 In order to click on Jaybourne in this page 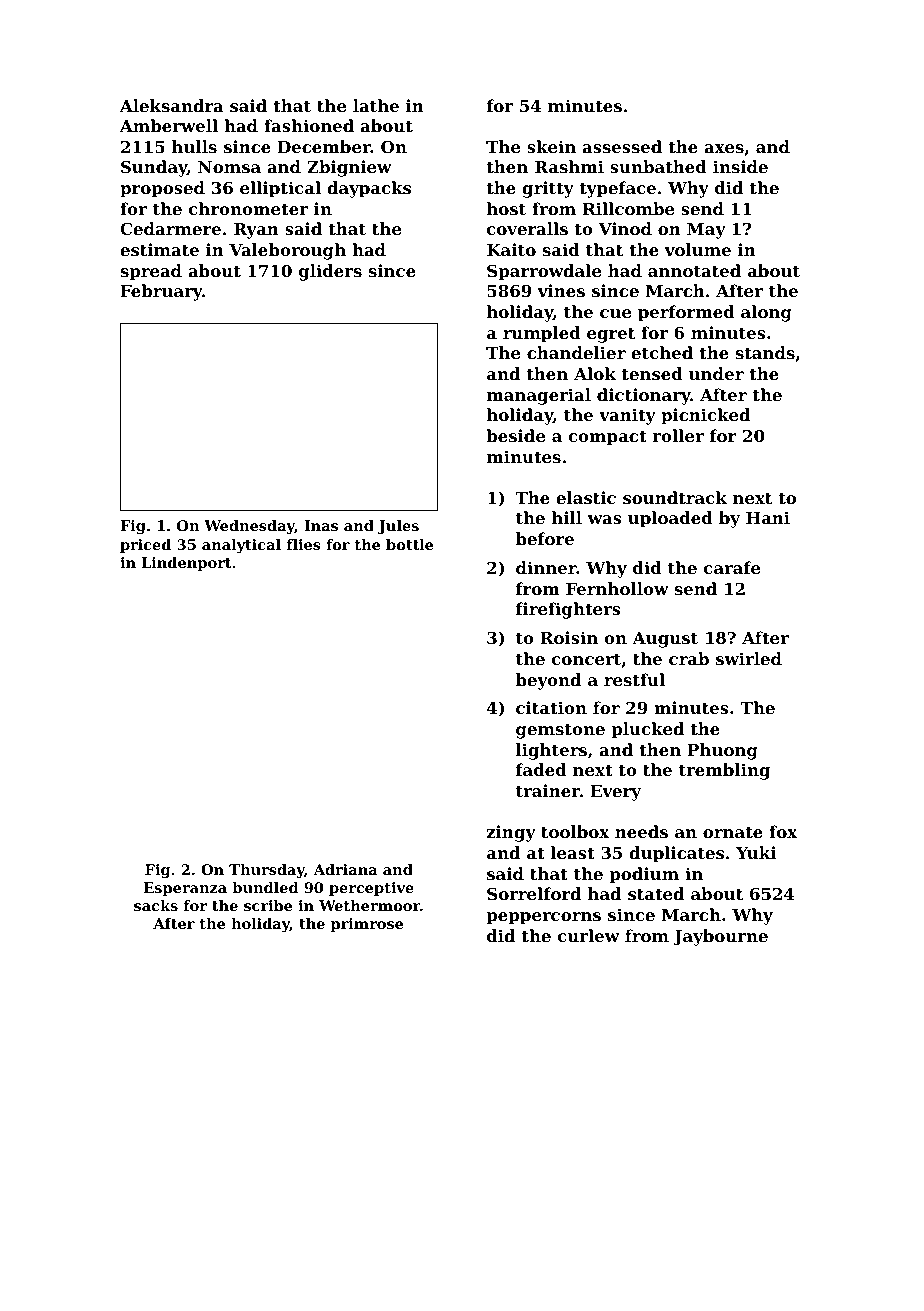, I will do `click(720, 937)`.
